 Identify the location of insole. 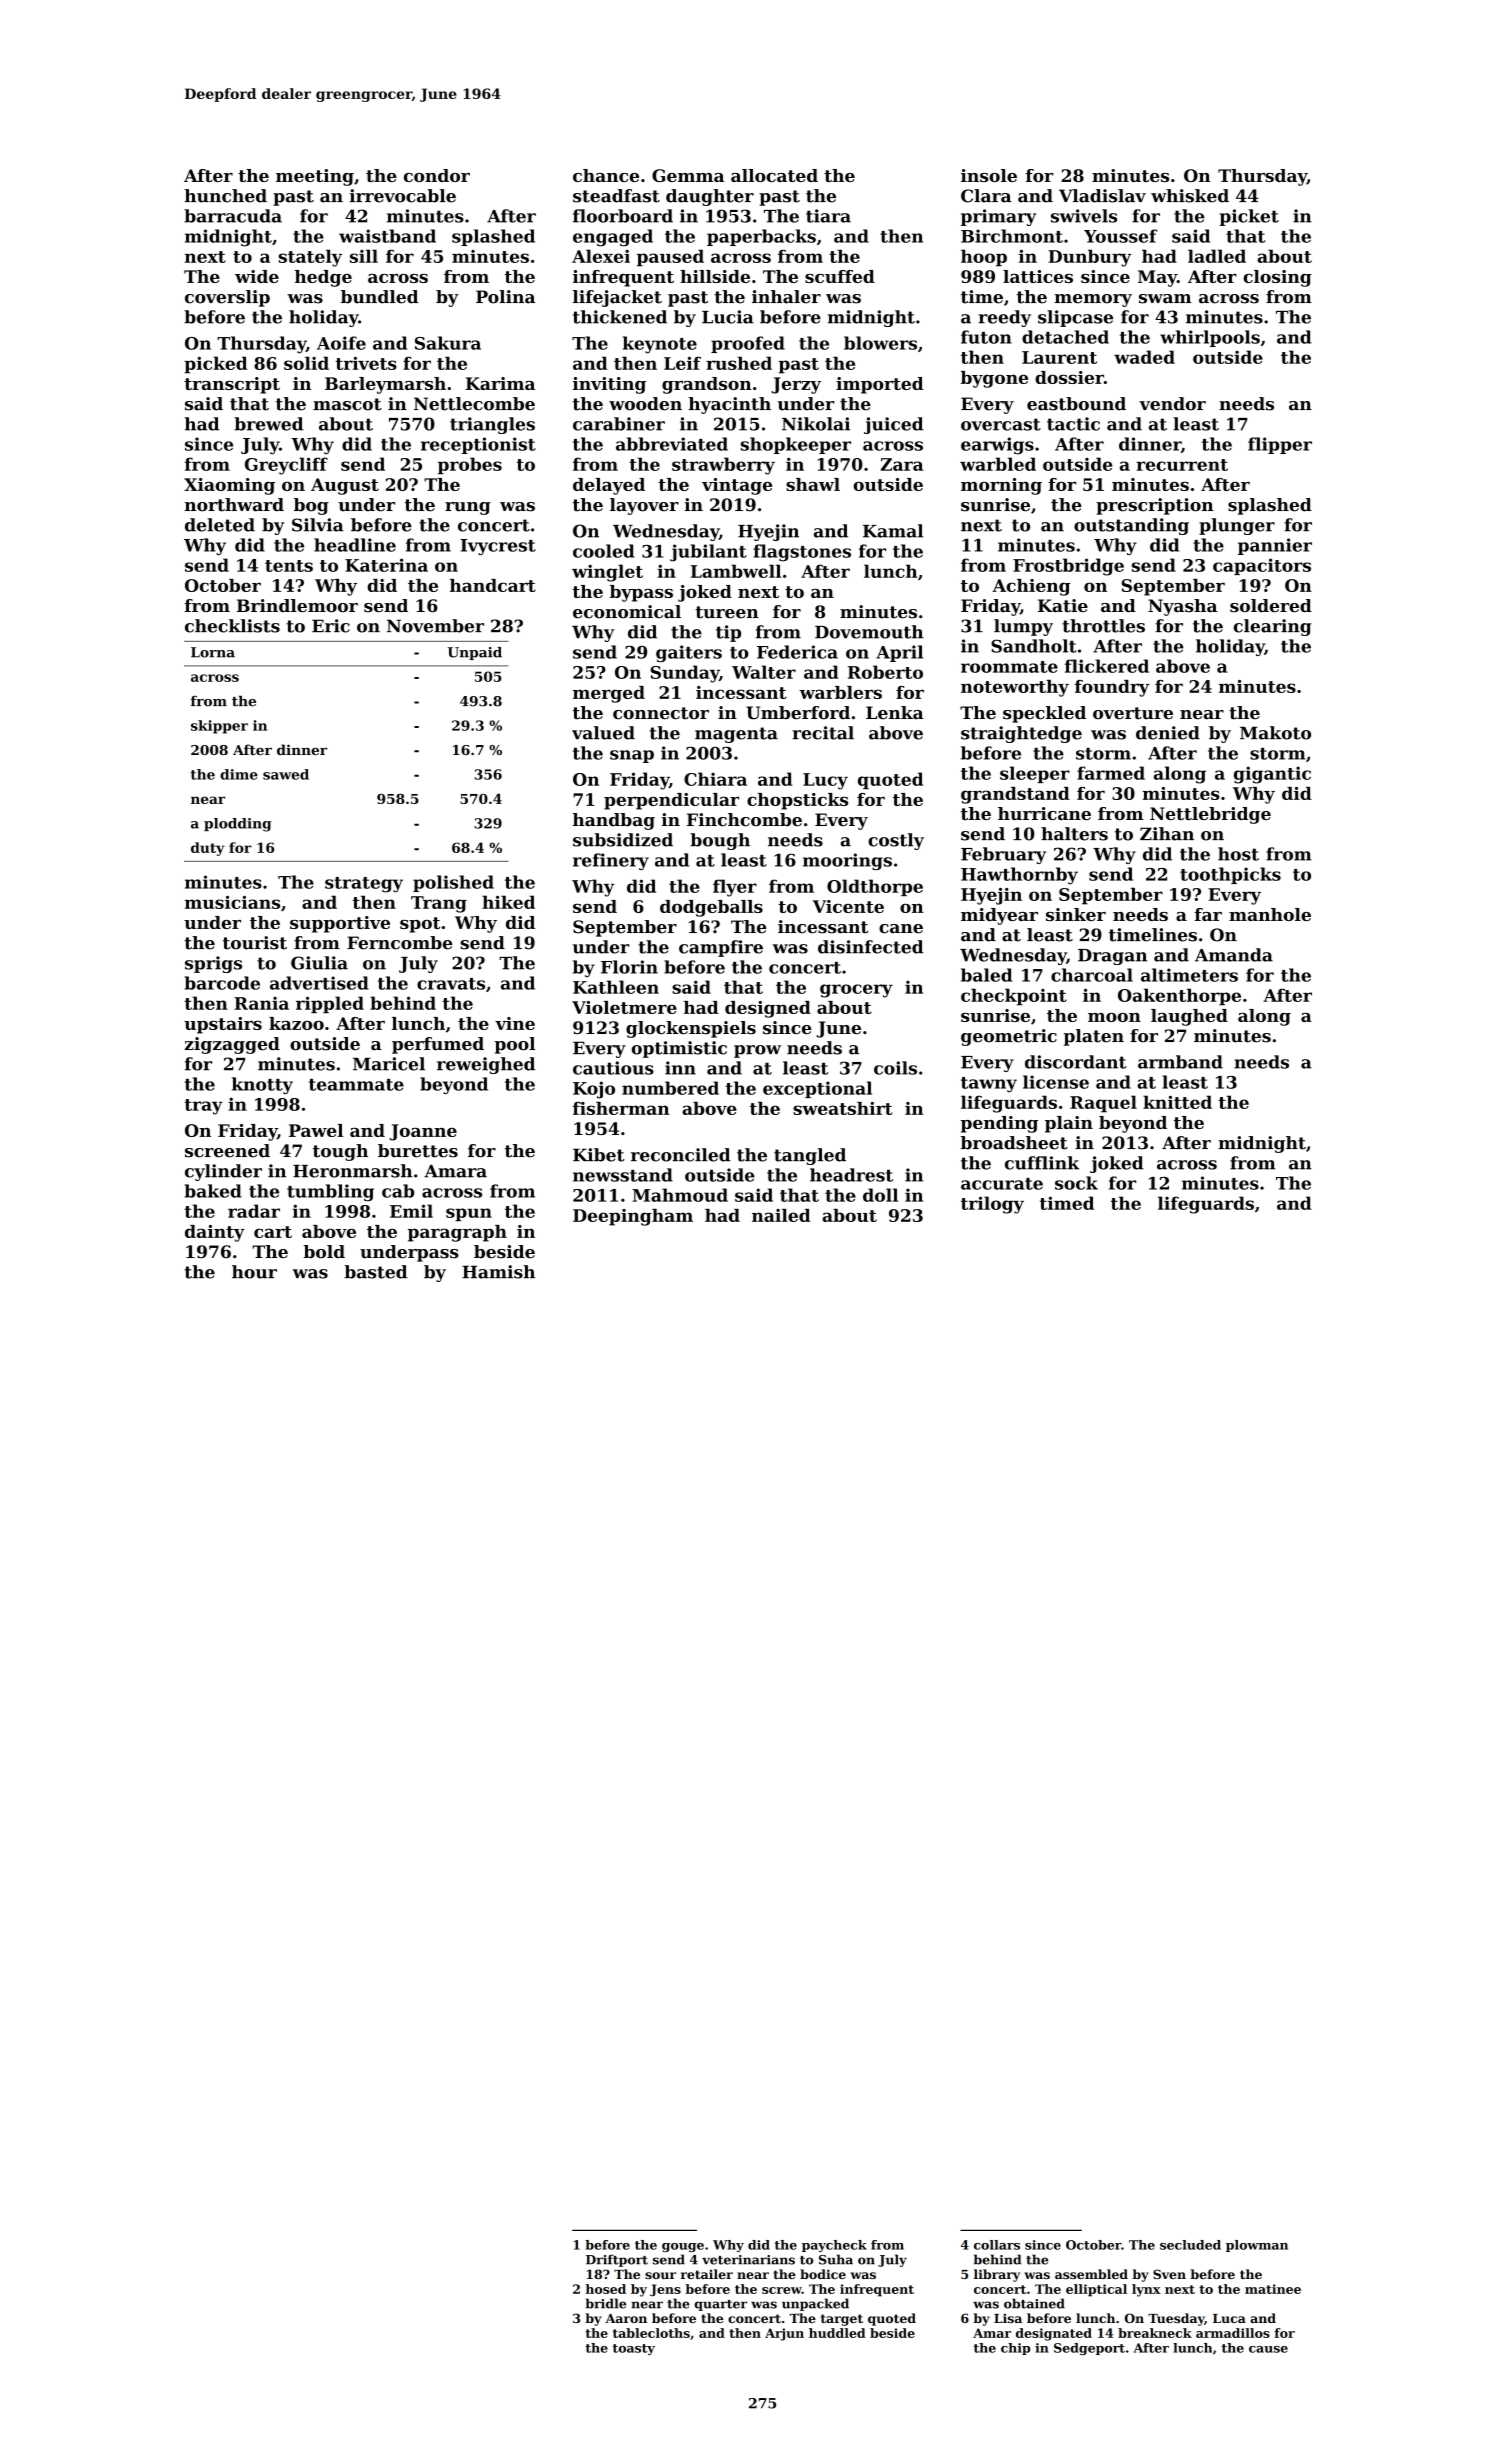
(989, 175).
